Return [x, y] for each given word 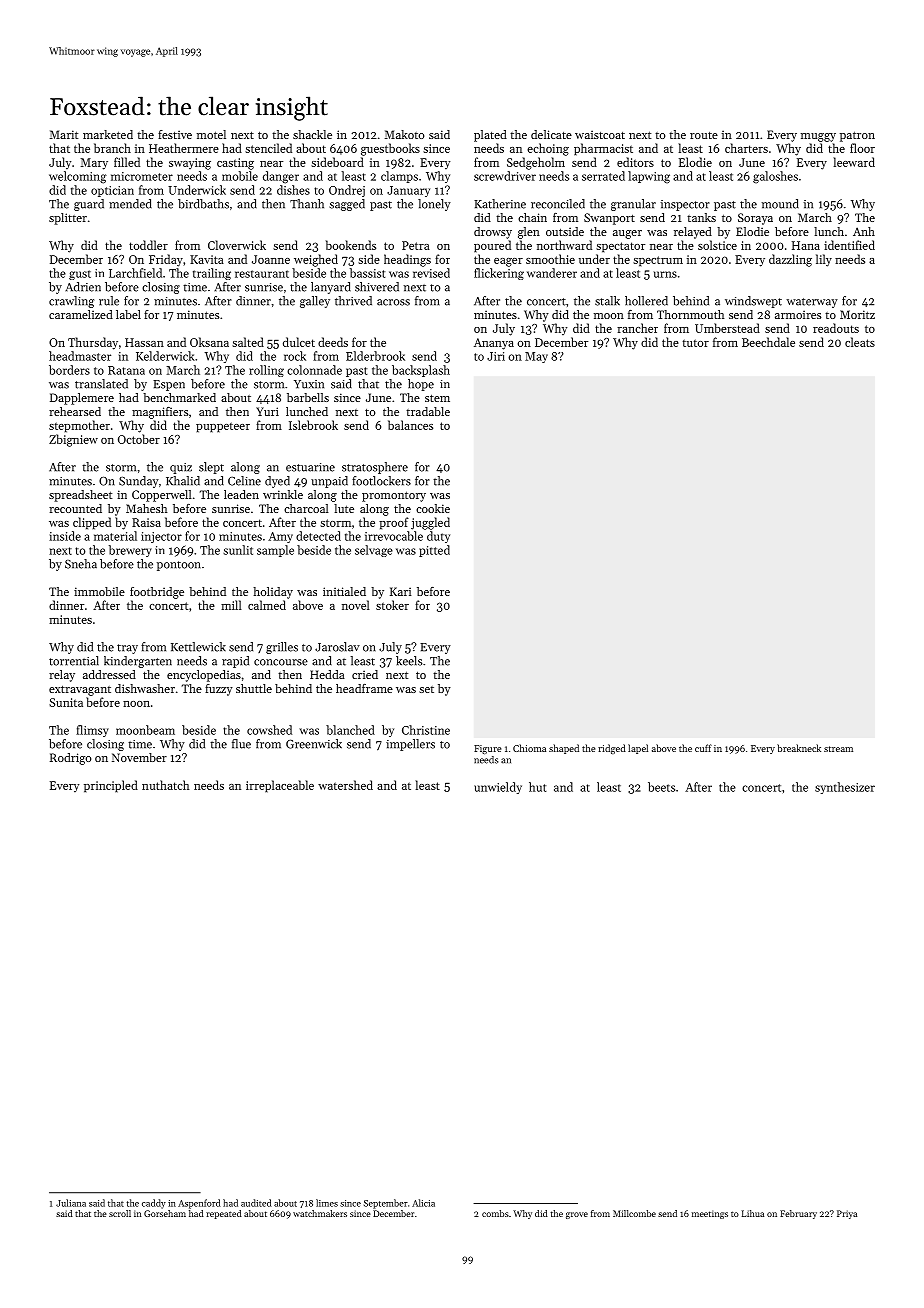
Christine [426, 730]
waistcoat [600, 134]
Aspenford [199, 1204]
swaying [190, 164]
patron [857, 136]
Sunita [66, 702]
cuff [703, 748]
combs [495, 1213]
